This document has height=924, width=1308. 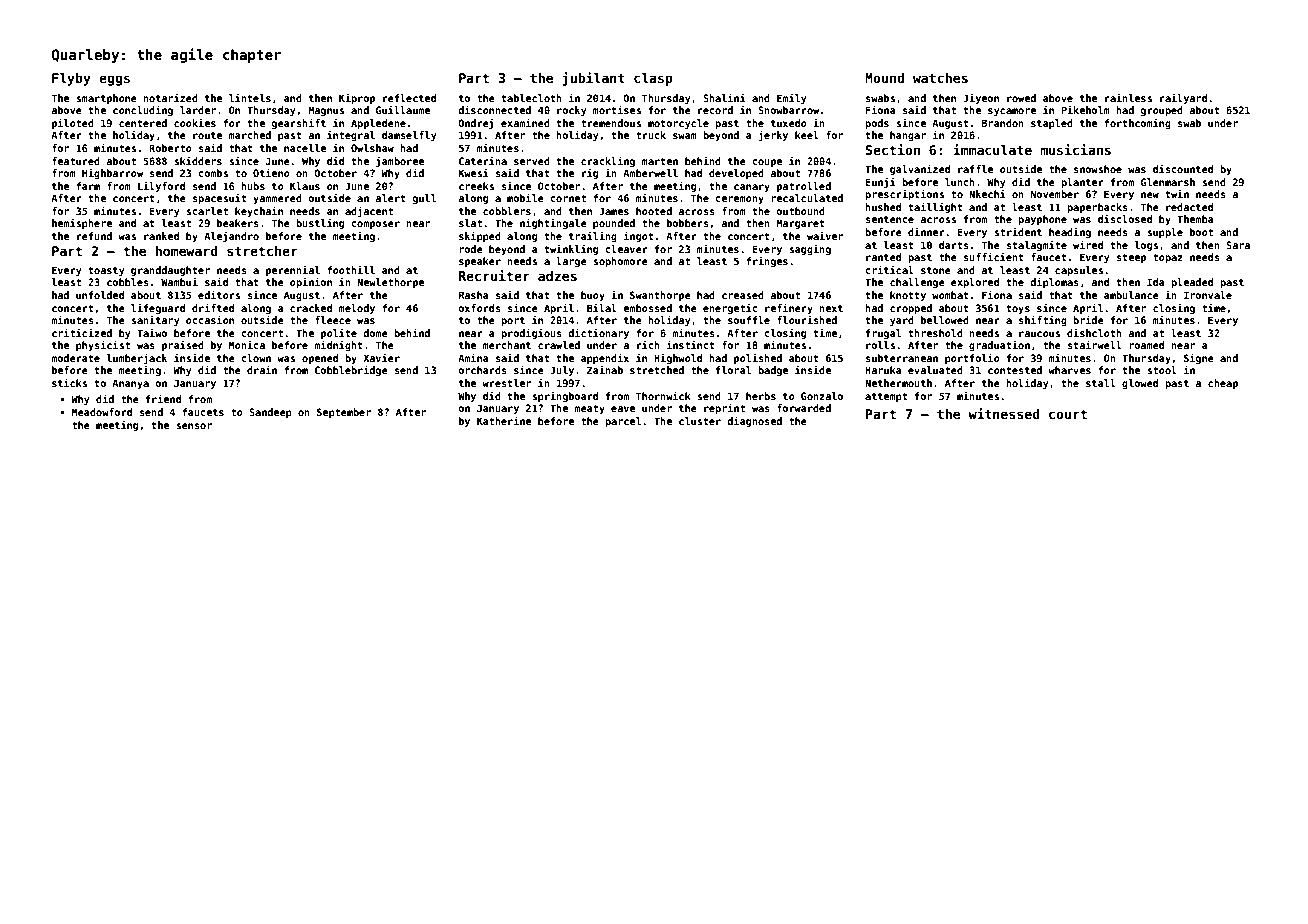 What do you see at coordinates (1137, 124) in the document?
I see `forthcoming` at bounding box center [1137, 124].
